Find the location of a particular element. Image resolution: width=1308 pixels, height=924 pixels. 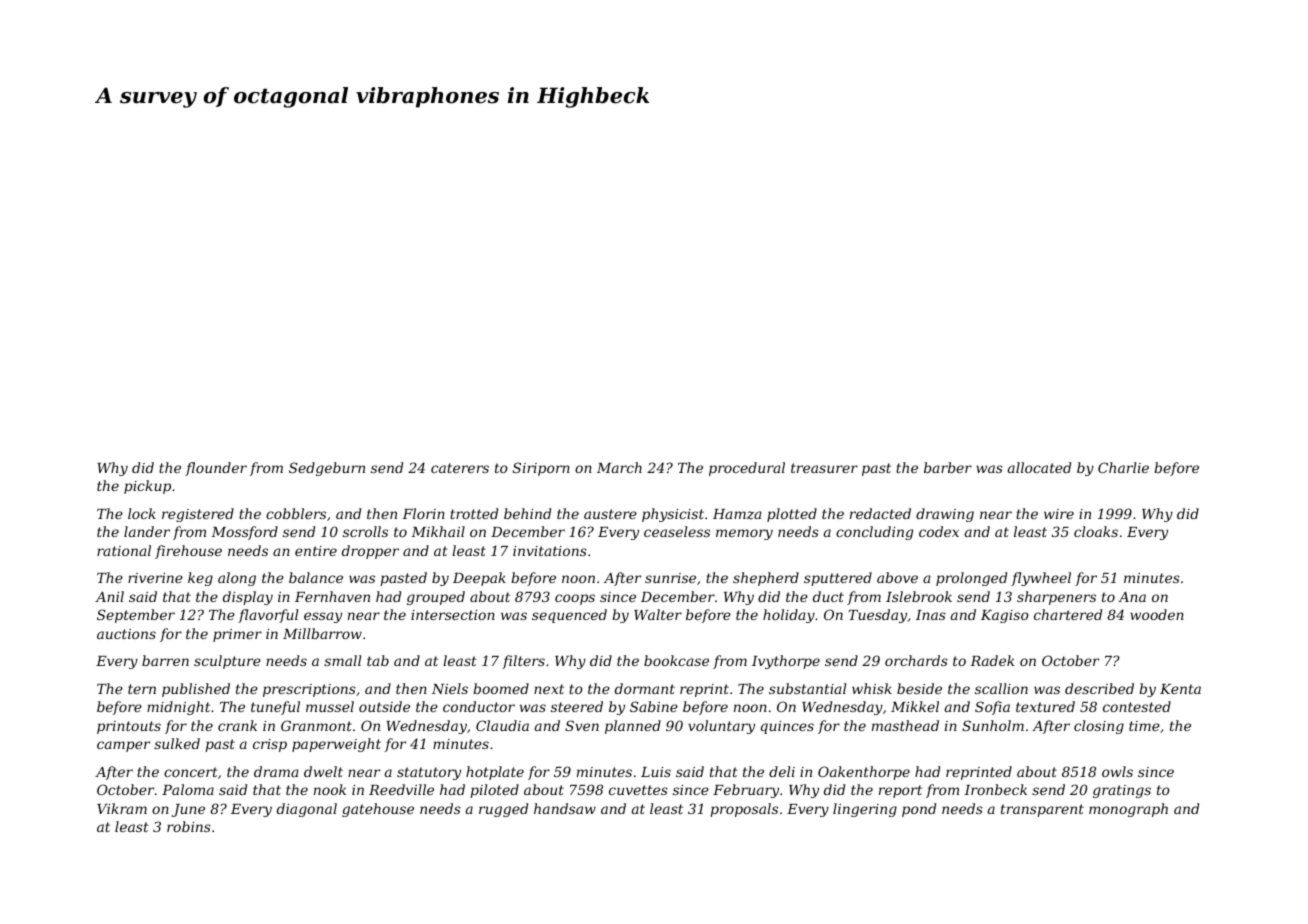

robins is located at coordinates (189, 826).
